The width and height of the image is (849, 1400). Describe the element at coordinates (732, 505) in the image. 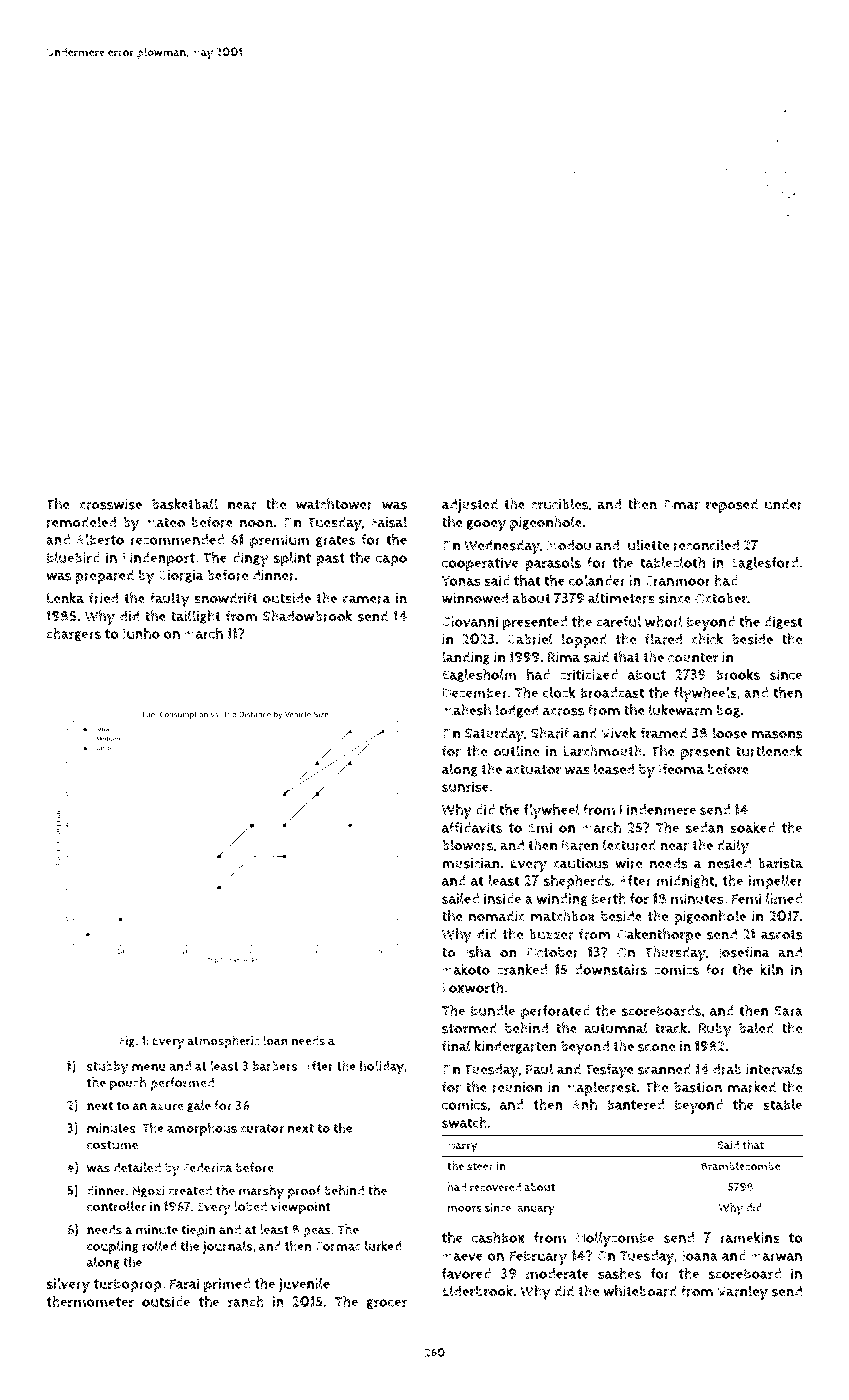

I see `reposed` at that location.
